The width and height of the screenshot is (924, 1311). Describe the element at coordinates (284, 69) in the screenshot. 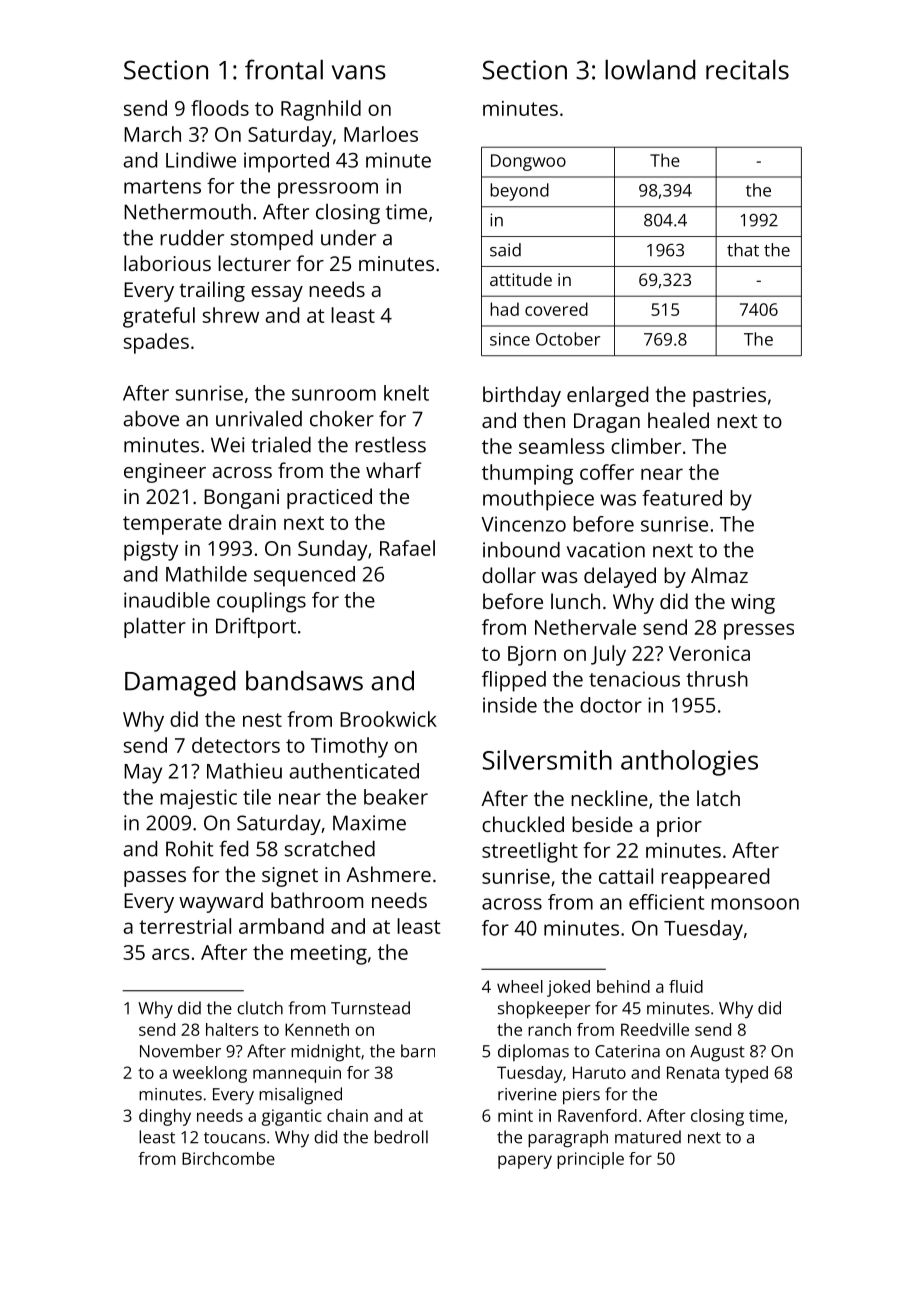

I see `frontal` at that location.
